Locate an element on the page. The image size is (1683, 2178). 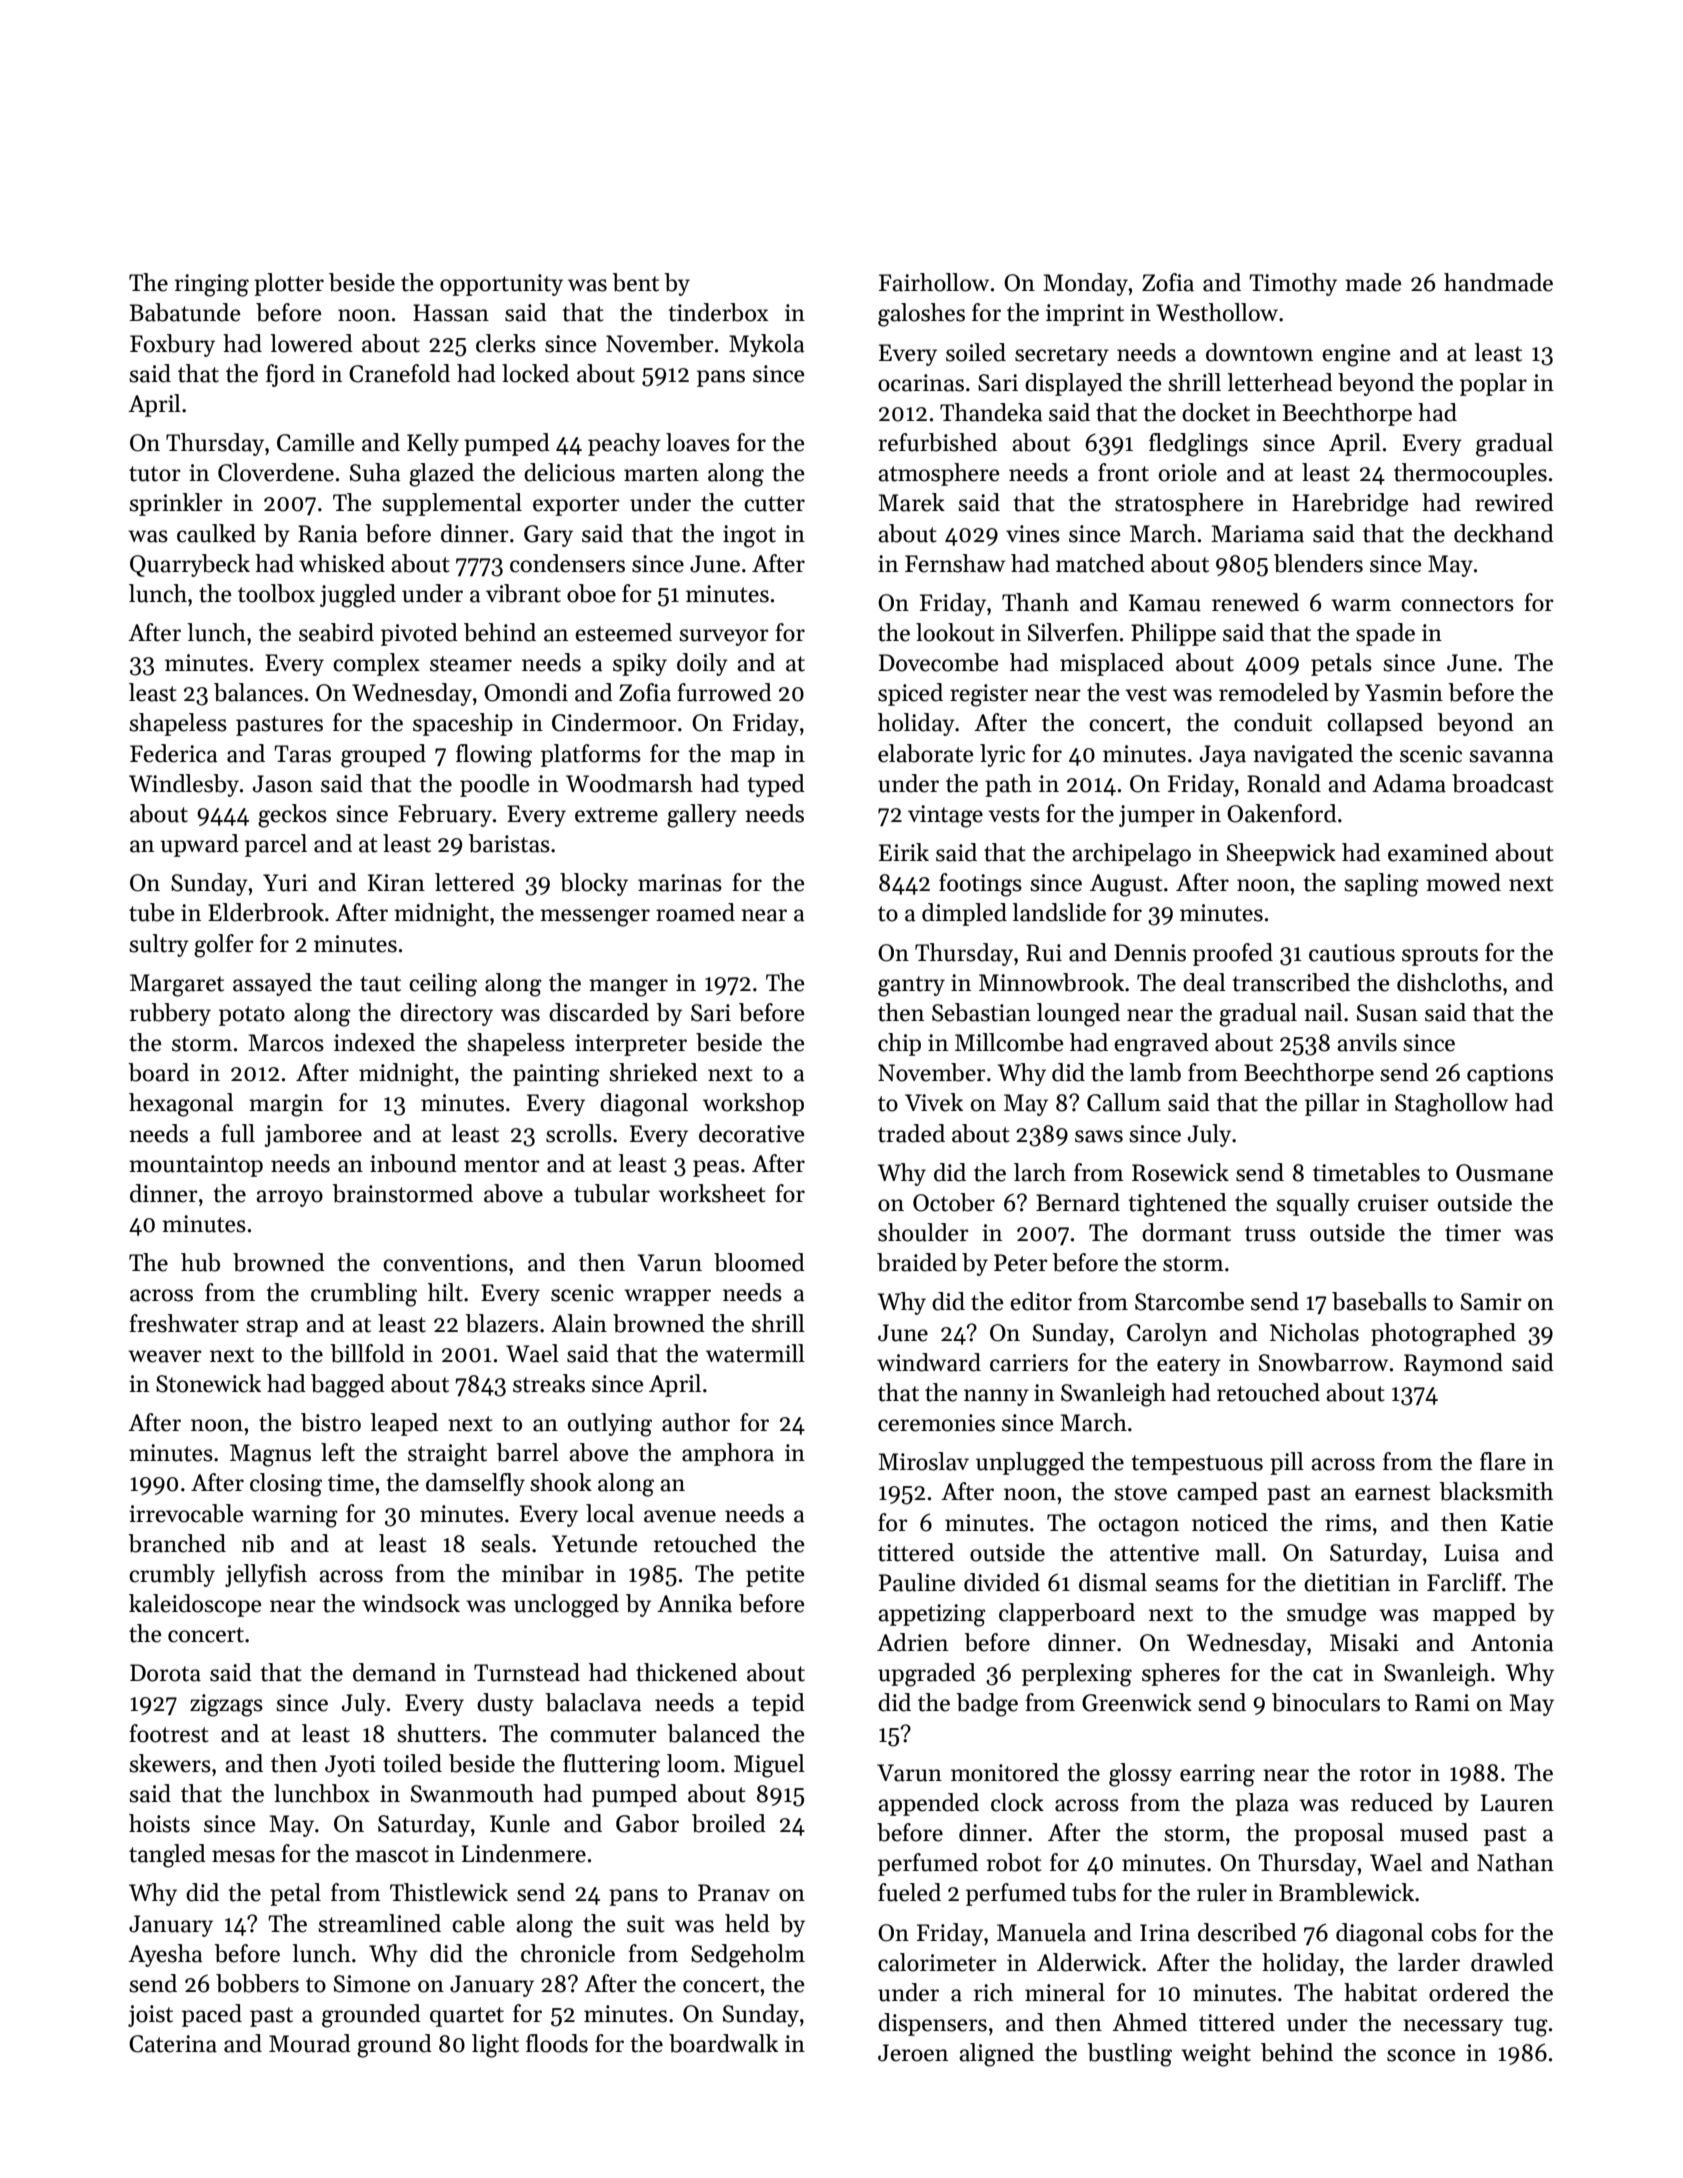
footrest is located at coordinates (169, 1733).
